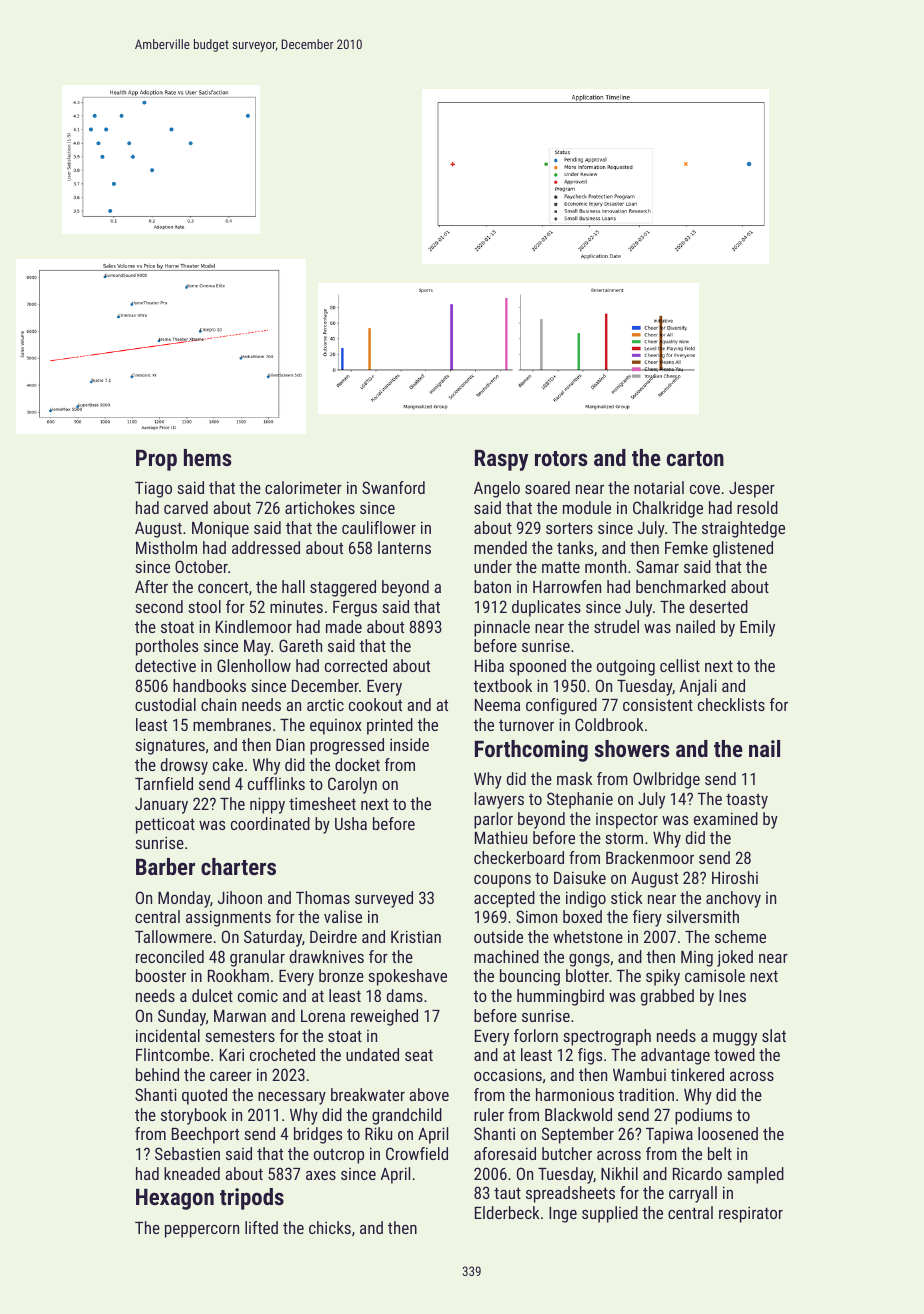 This image has width=924, height=1314. I want to click on peppercorn, so click(202, 1231).
